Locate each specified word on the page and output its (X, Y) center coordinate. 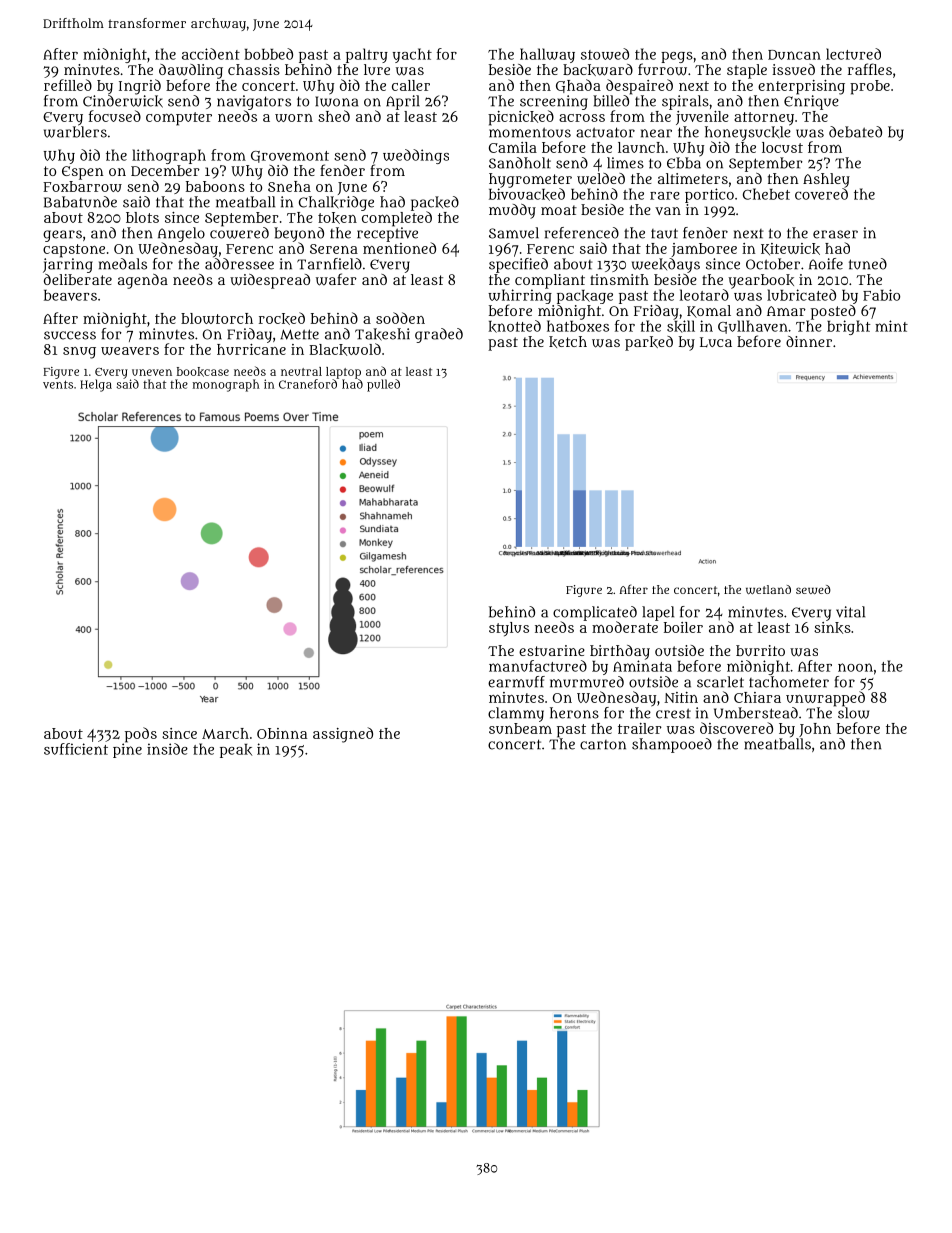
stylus (509, 629)
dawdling (191, 71)
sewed (813, 589)
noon (855, 667)
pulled (383, 385)
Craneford (308, 384)
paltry (367, 55)
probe (870, 87)
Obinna (282, 733)
